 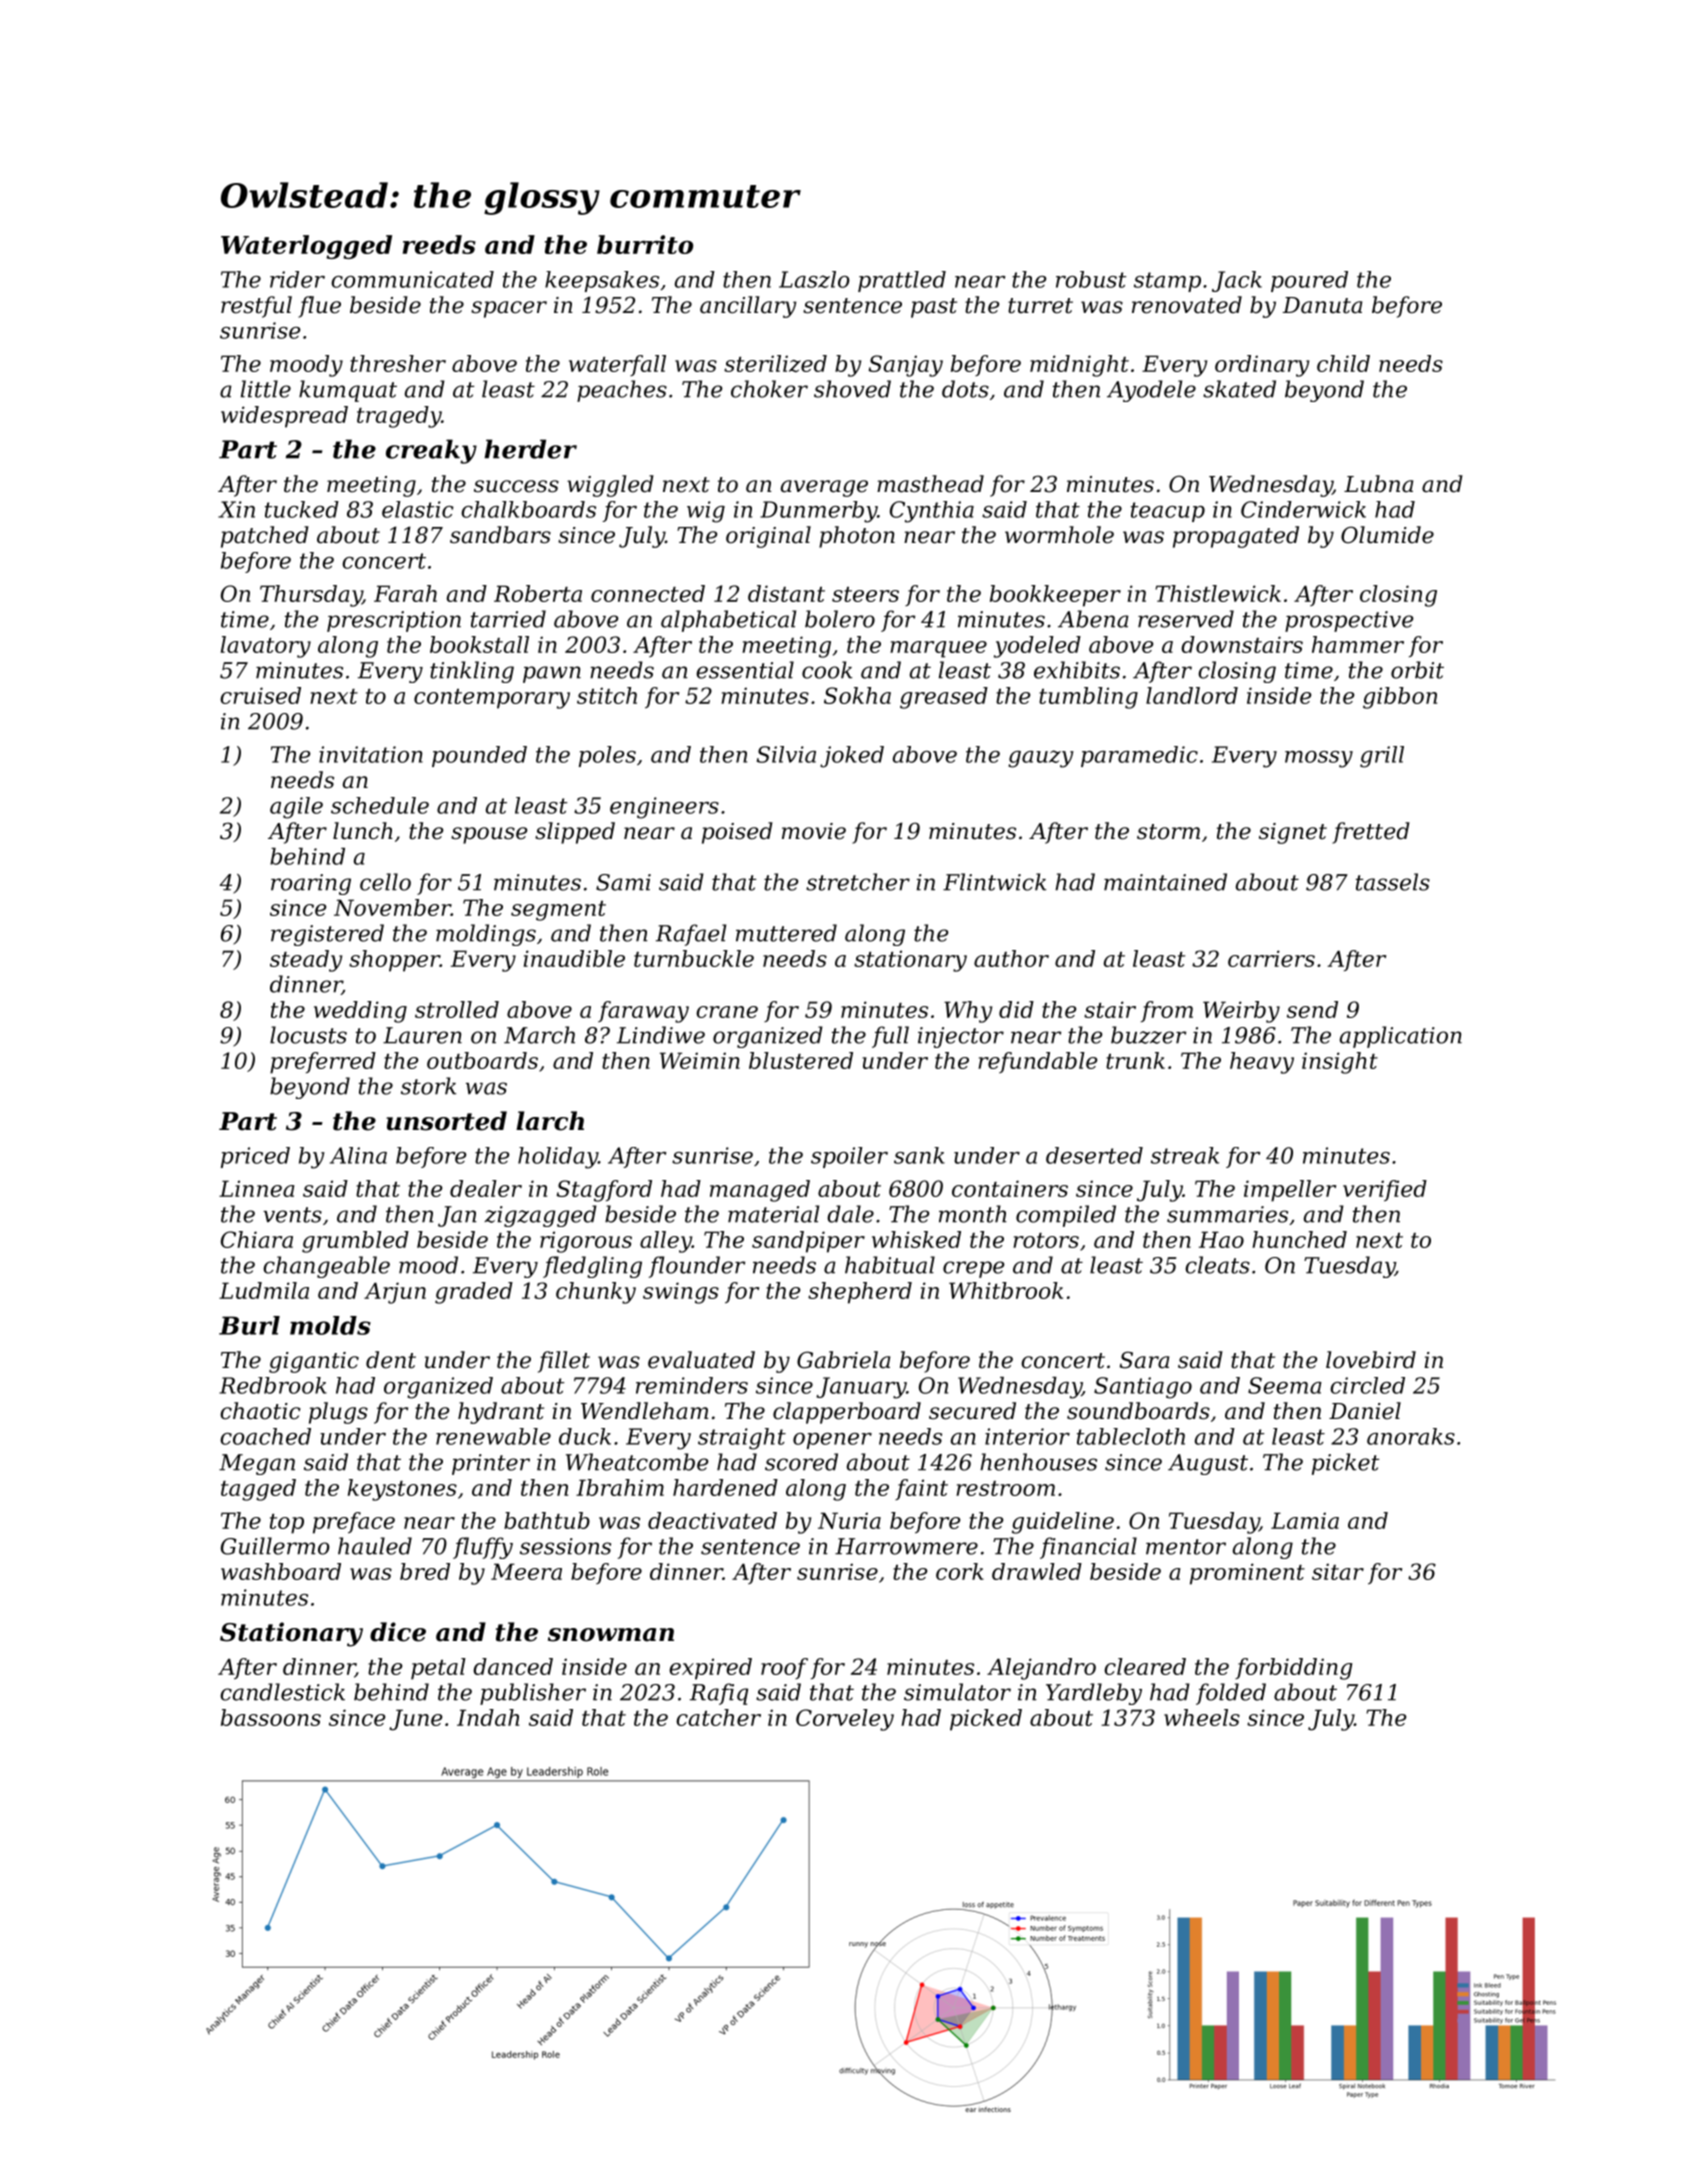 I want to click on burrito, so click(x=645, y=244).
